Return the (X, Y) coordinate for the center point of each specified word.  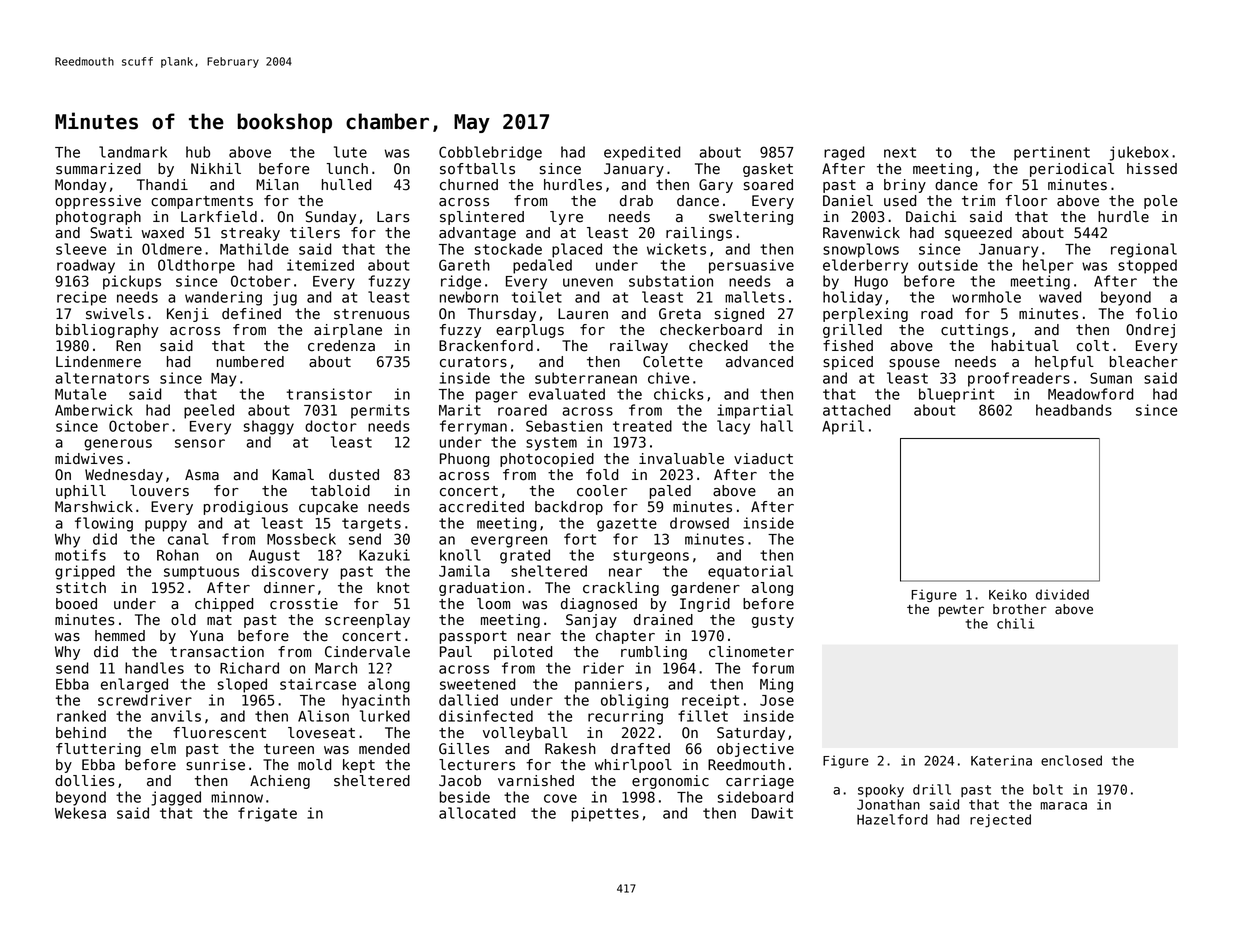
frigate (267, 814)
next (900, 152)
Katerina (1001, 760)
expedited (642, 153)
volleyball (525, 734)
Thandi (162, 185)
